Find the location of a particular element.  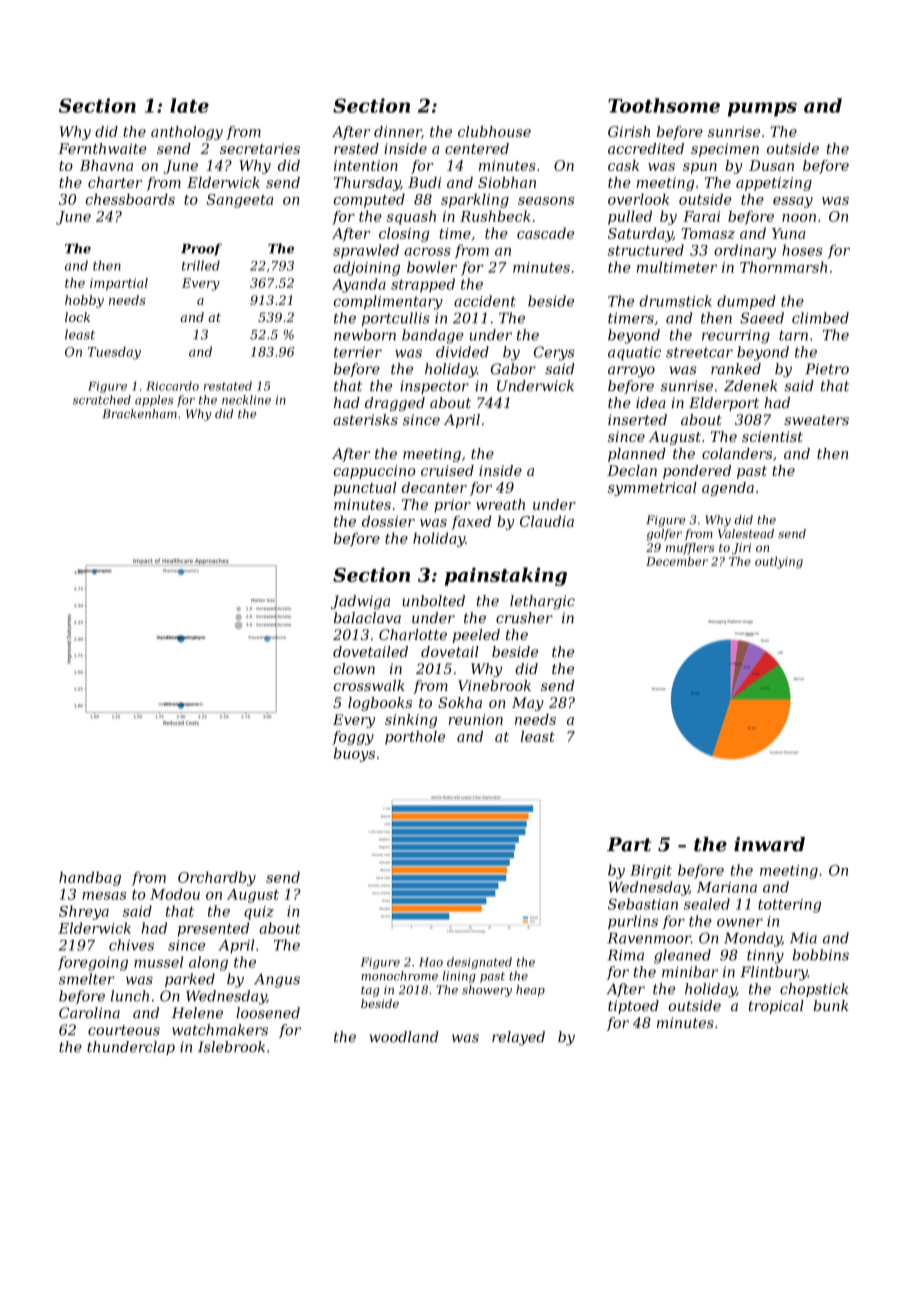

buoys is located at coordinates (354, 754).
